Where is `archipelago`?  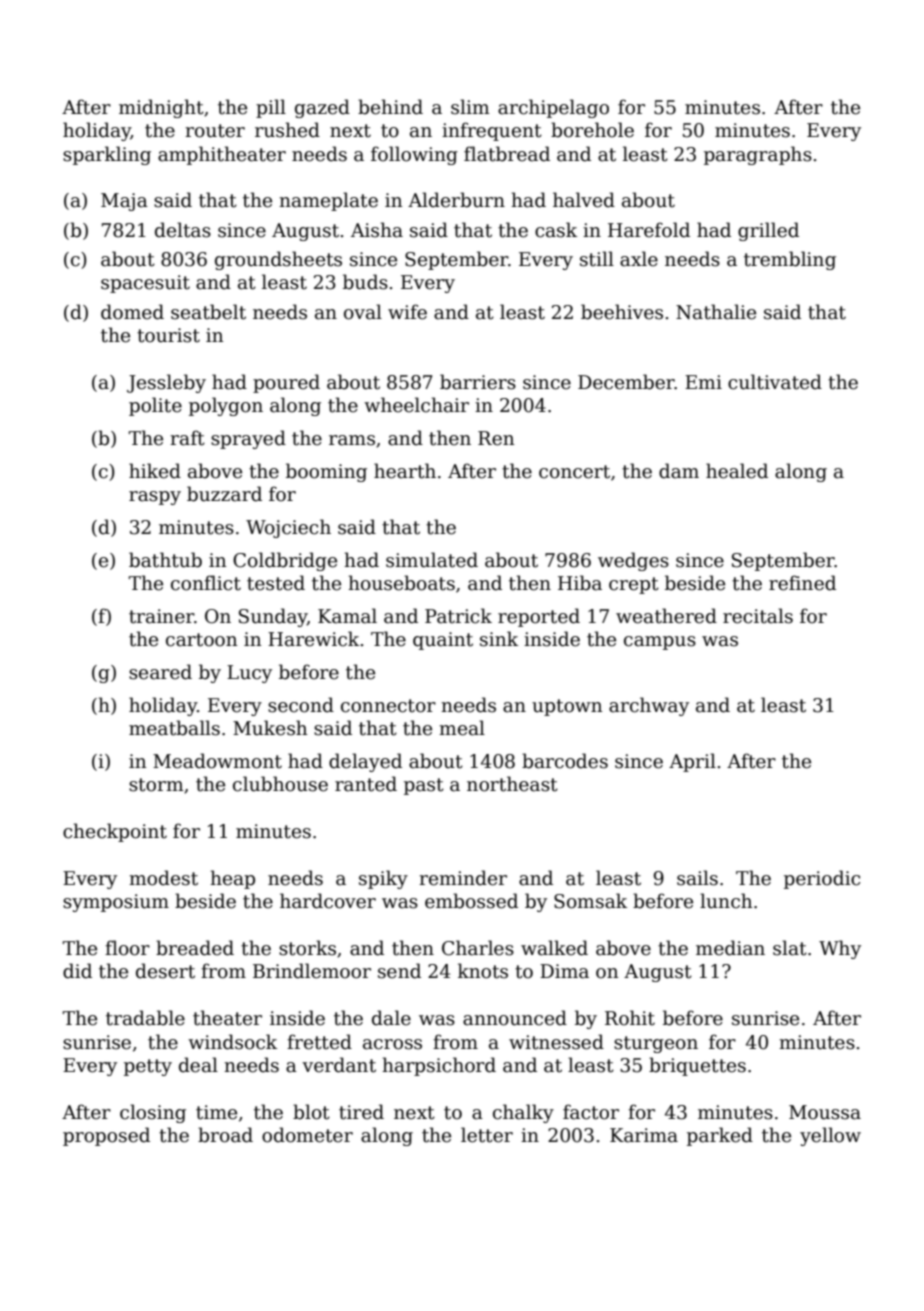 archipelago is located at coordinates (553, 108).
